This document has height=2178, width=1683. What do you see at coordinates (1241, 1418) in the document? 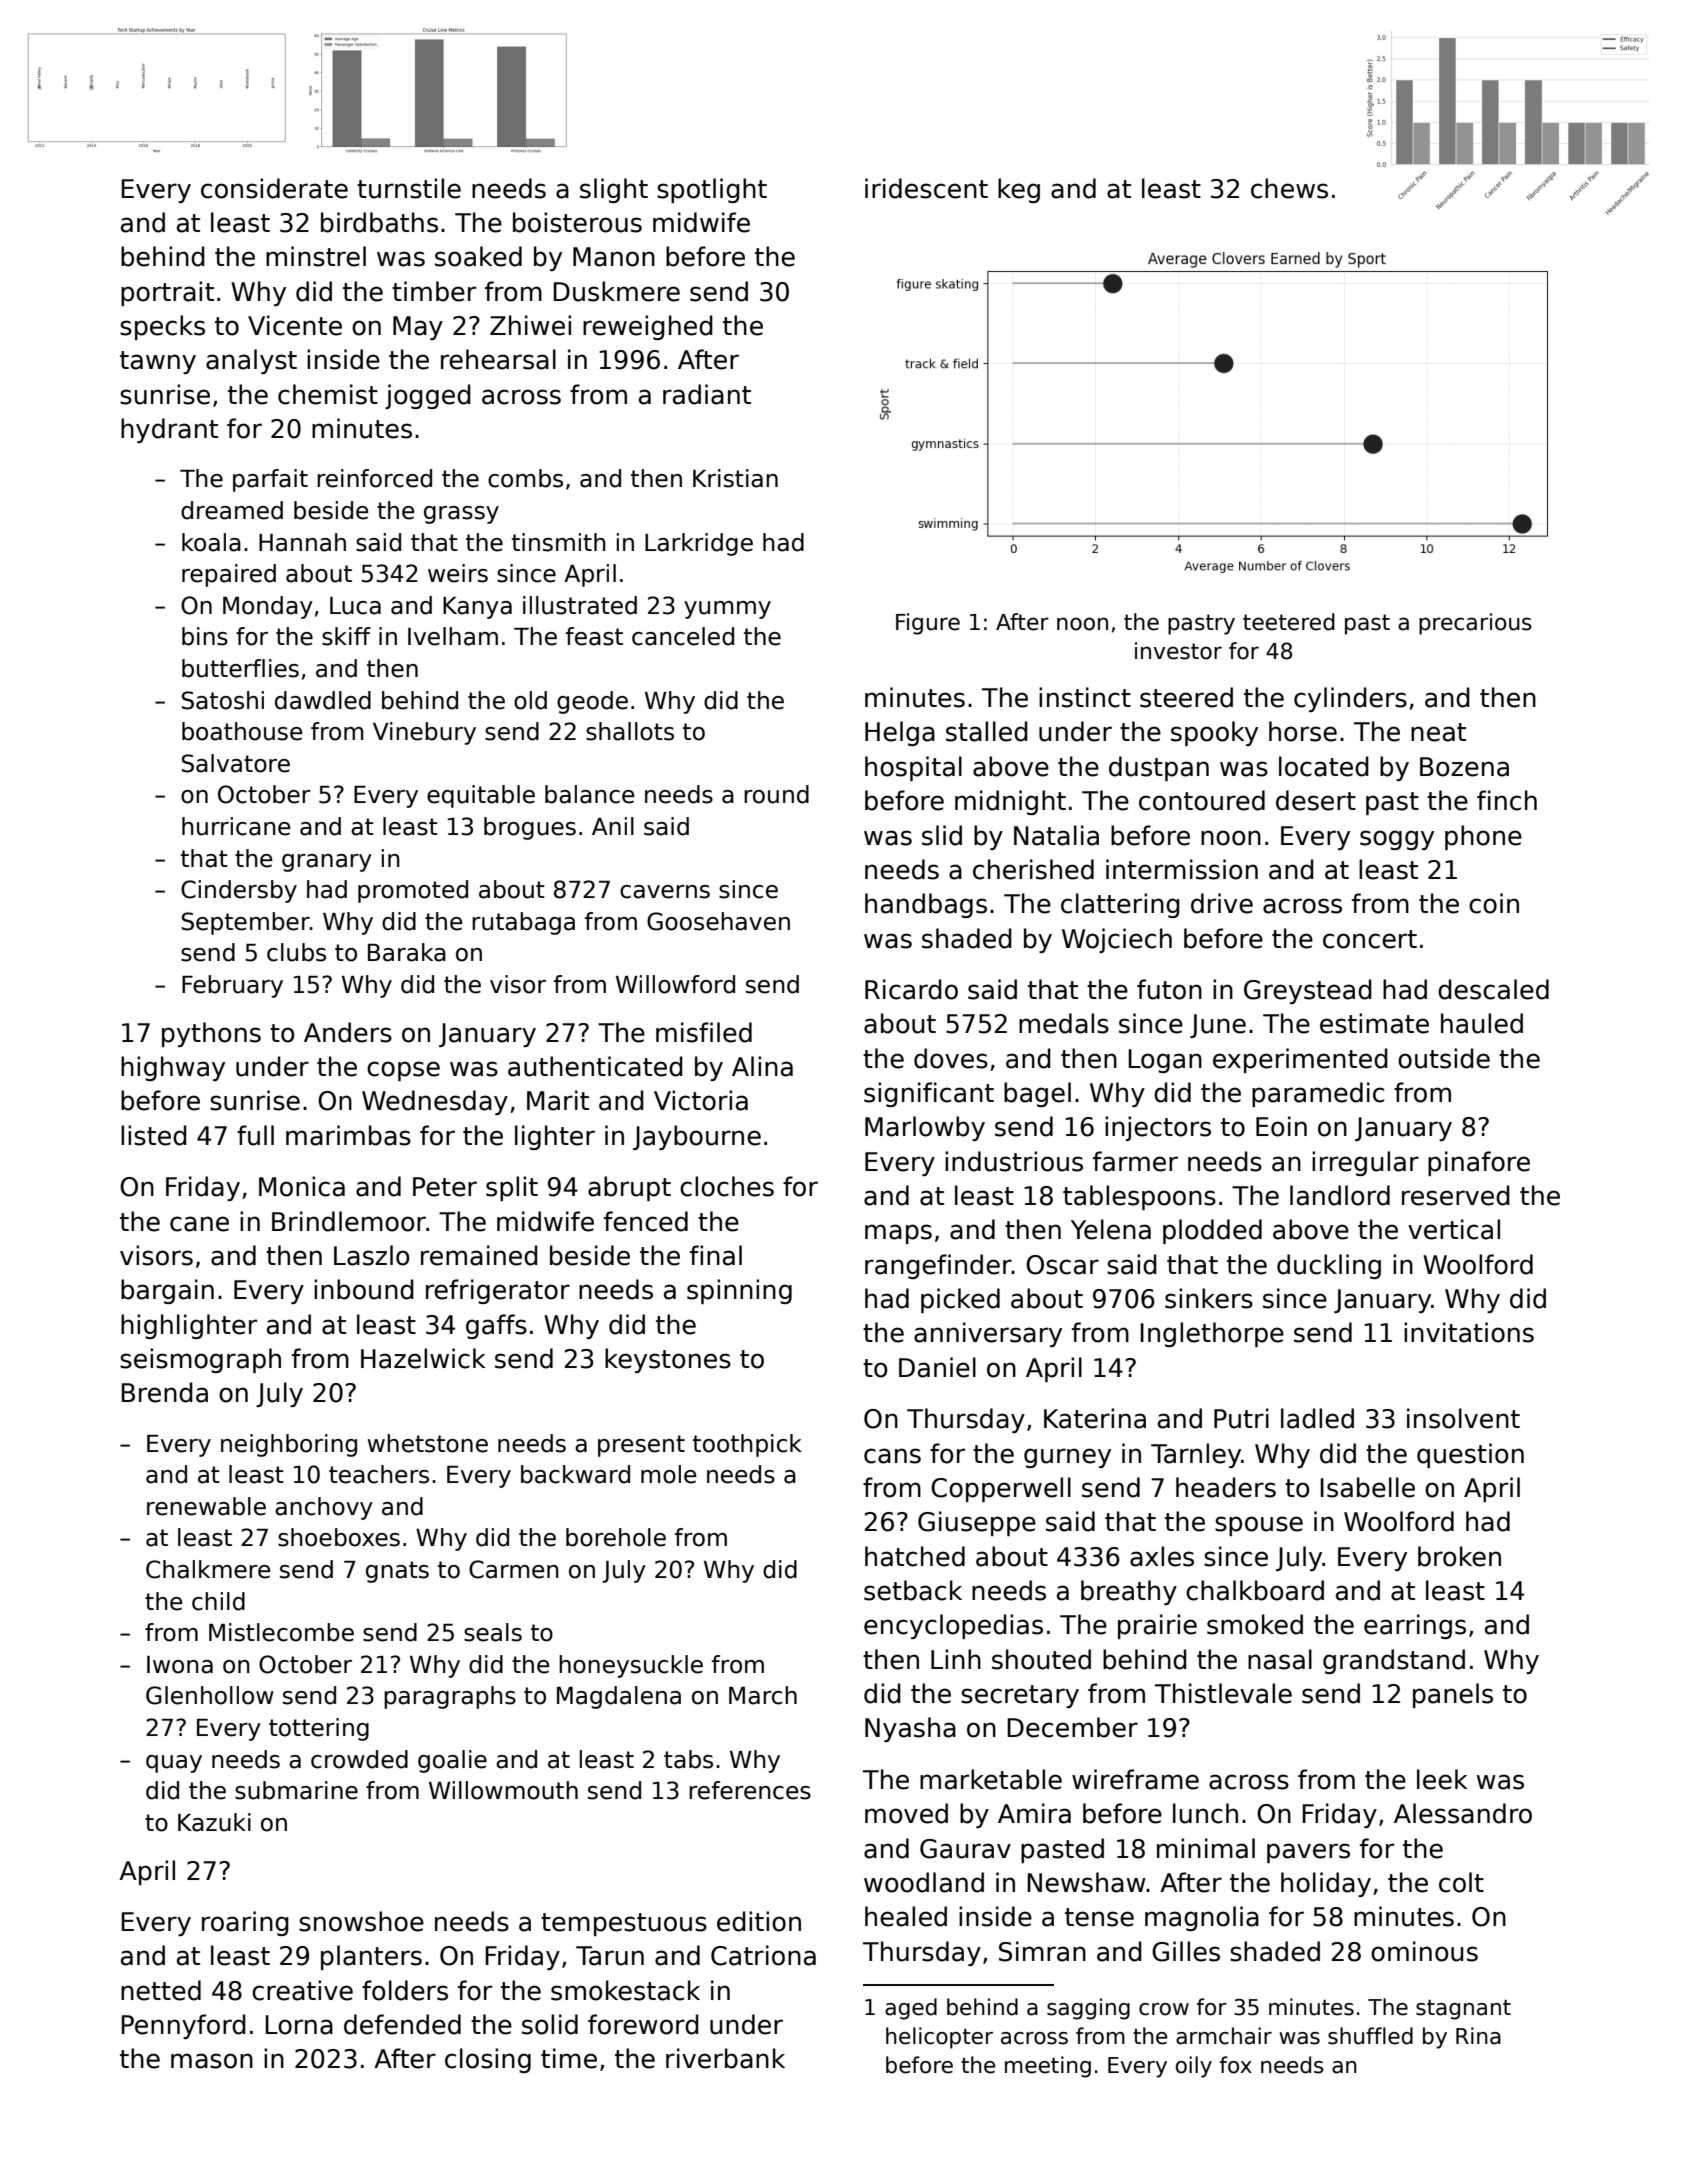
I see `Putri` at bounding box center [1241, 1418].
